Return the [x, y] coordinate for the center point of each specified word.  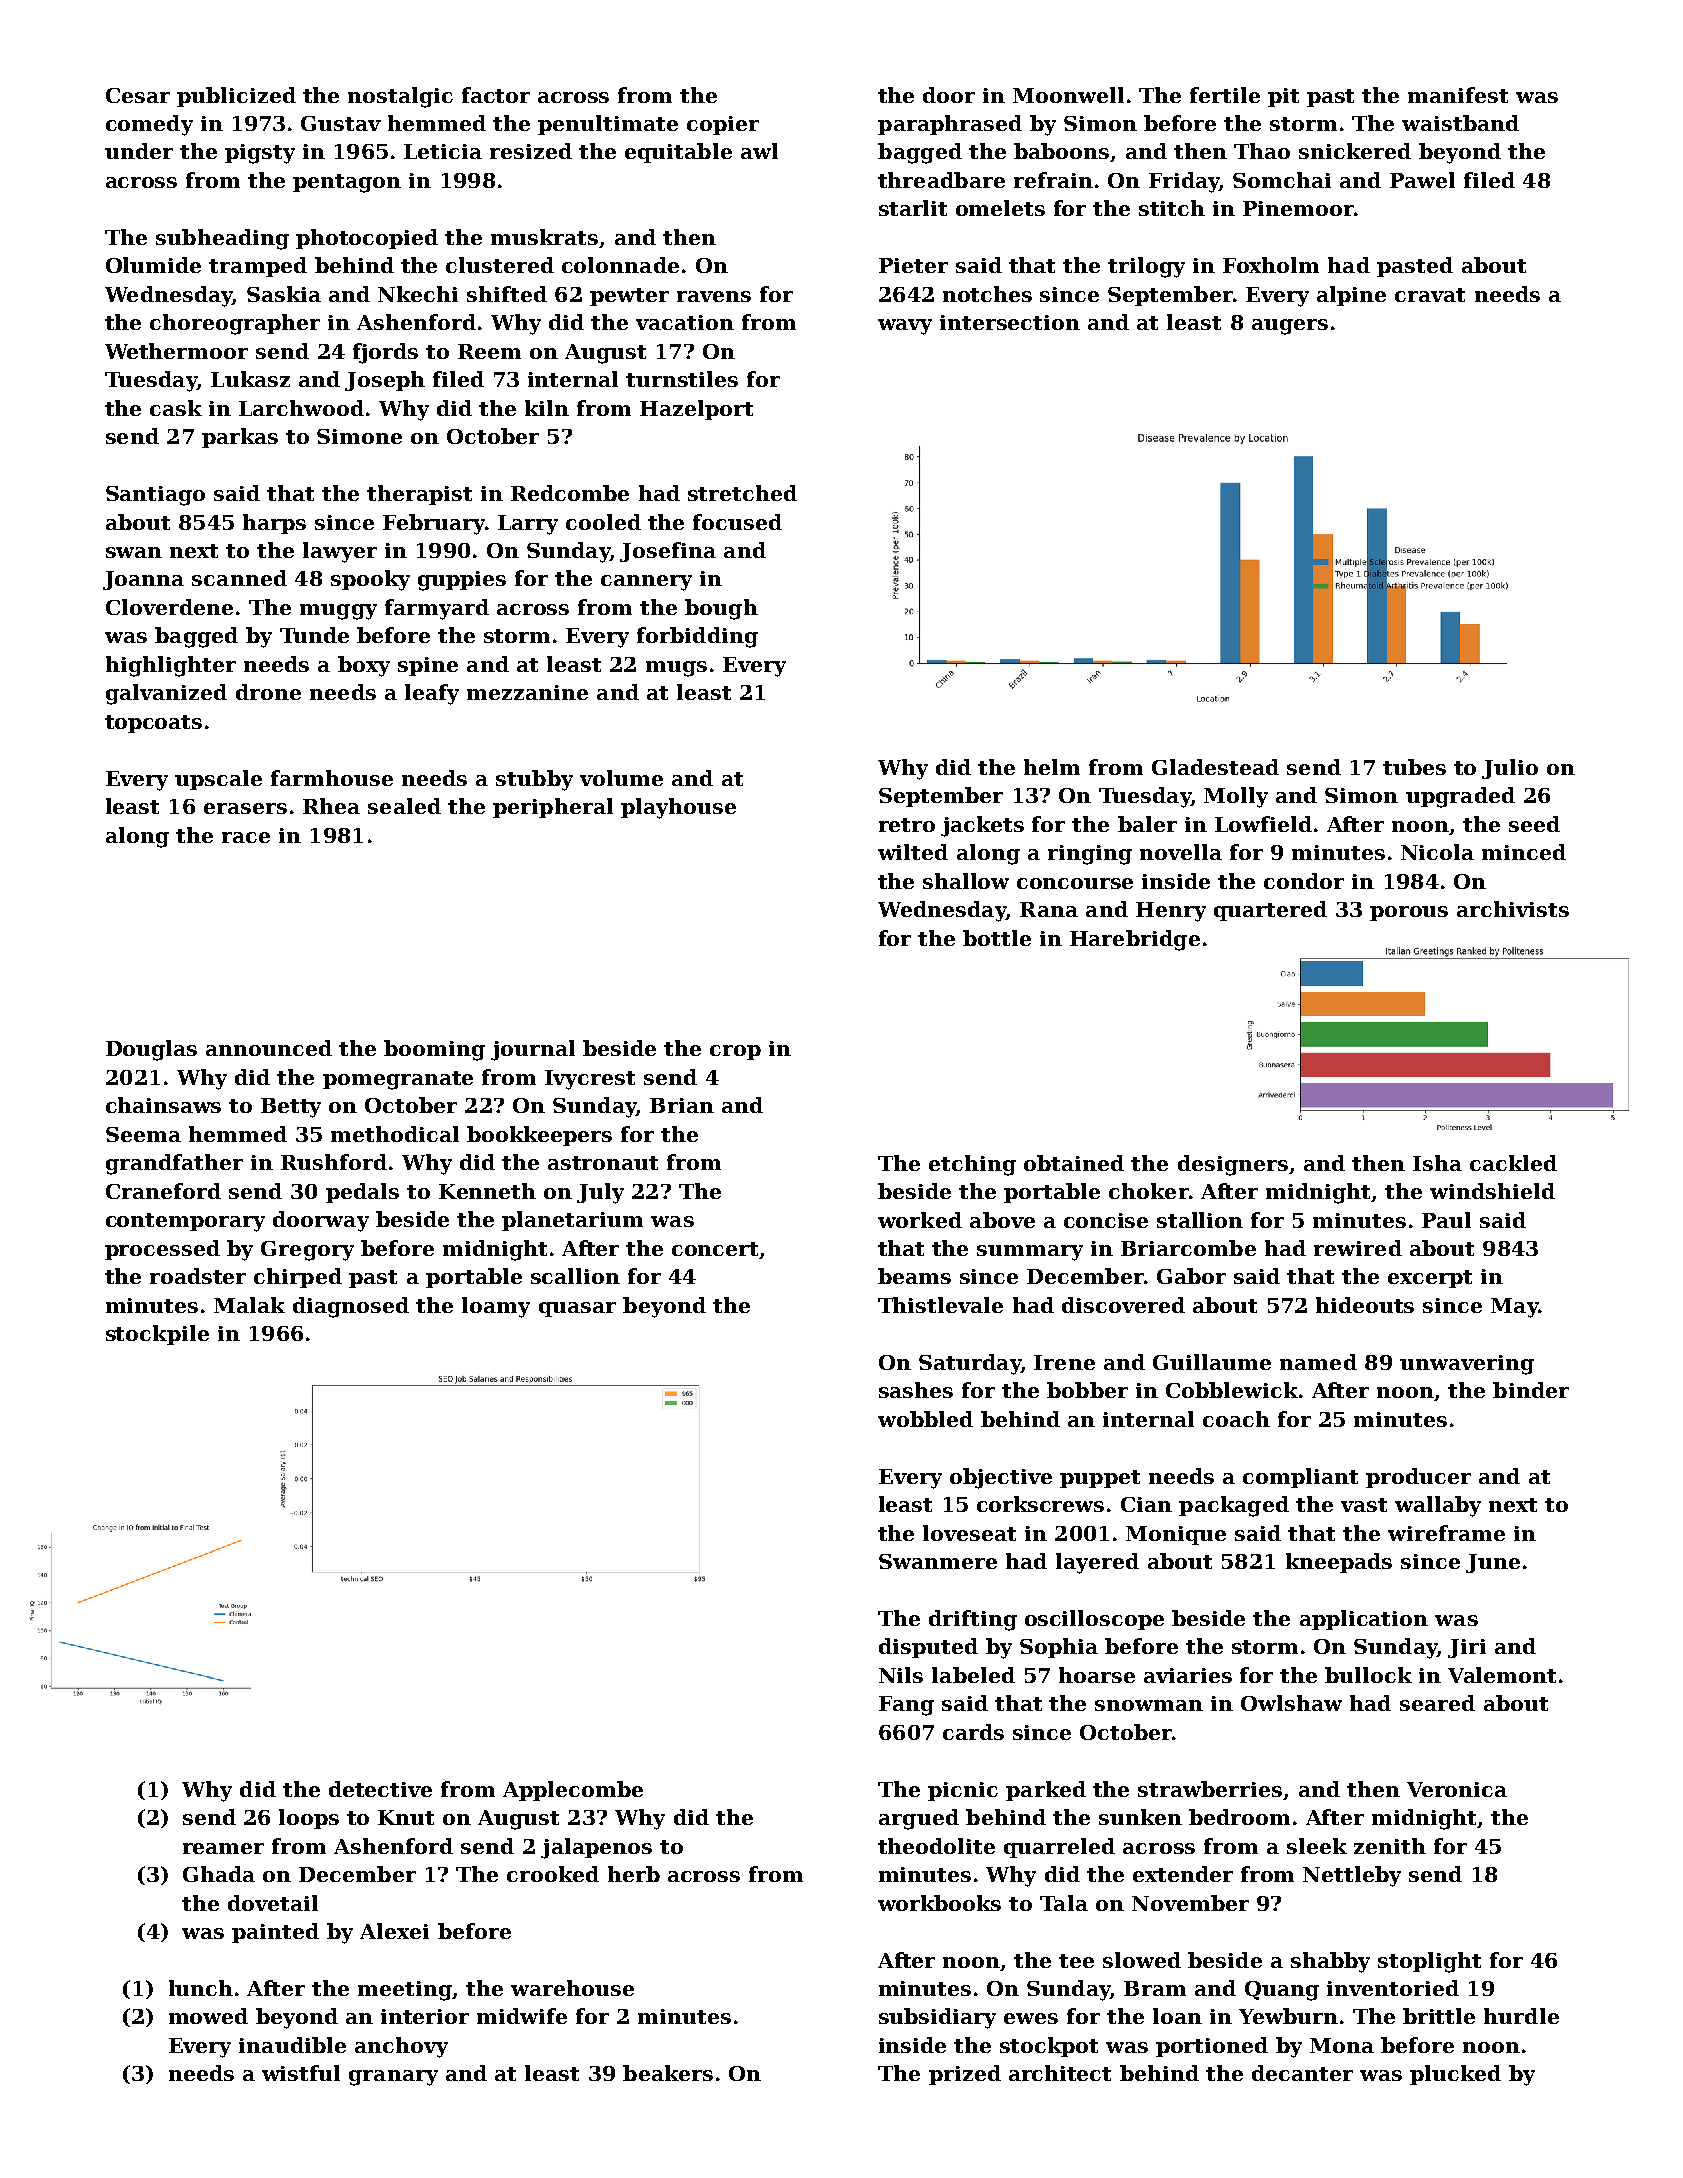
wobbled [925, 1419]
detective [380, 1789]
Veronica [1457, 1789]
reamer [223, 1848]
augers [1290, 327]
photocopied [367, 239]
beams [914, 1276]
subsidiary [937, 2018]
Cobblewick [1232, 1390]
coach [1236, 1419]
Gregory [307, 1251]
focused [737, 522]
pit [1283, 97]
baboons [1061, 151]
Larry [528, 525]
